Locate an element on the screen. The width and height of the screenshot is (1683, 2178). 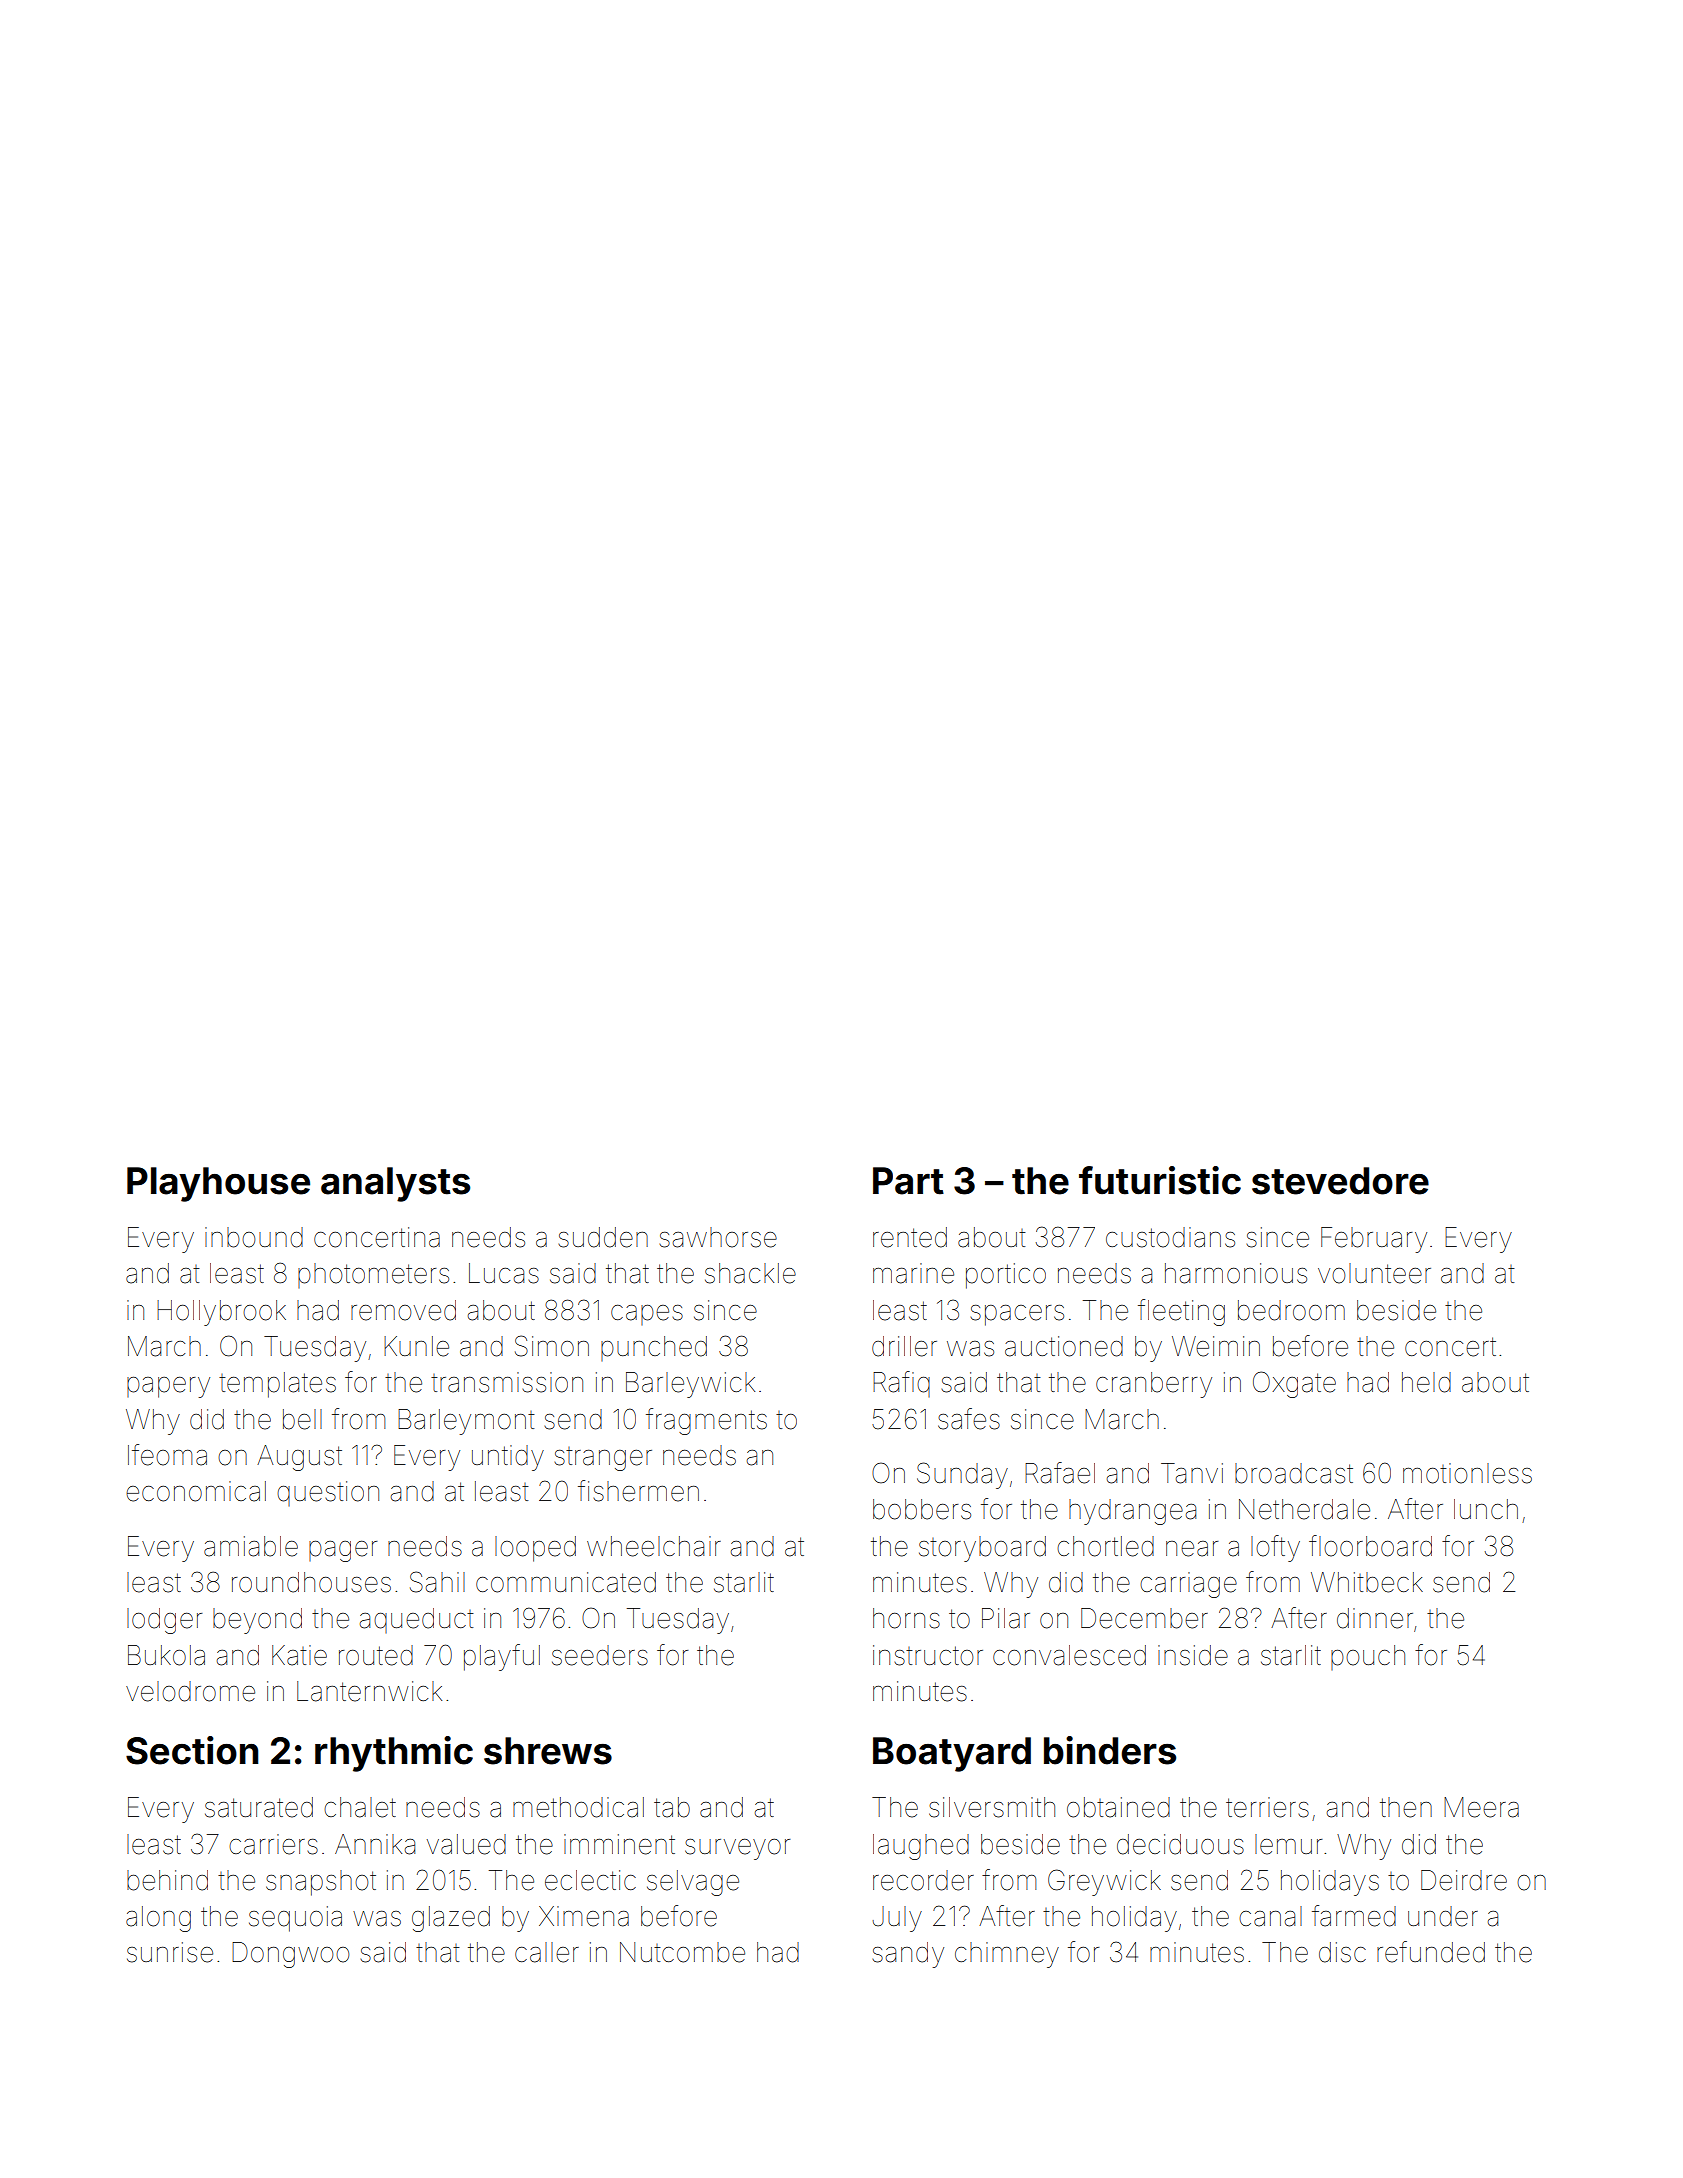
pouch is located at coordinates (1368, 1657).
